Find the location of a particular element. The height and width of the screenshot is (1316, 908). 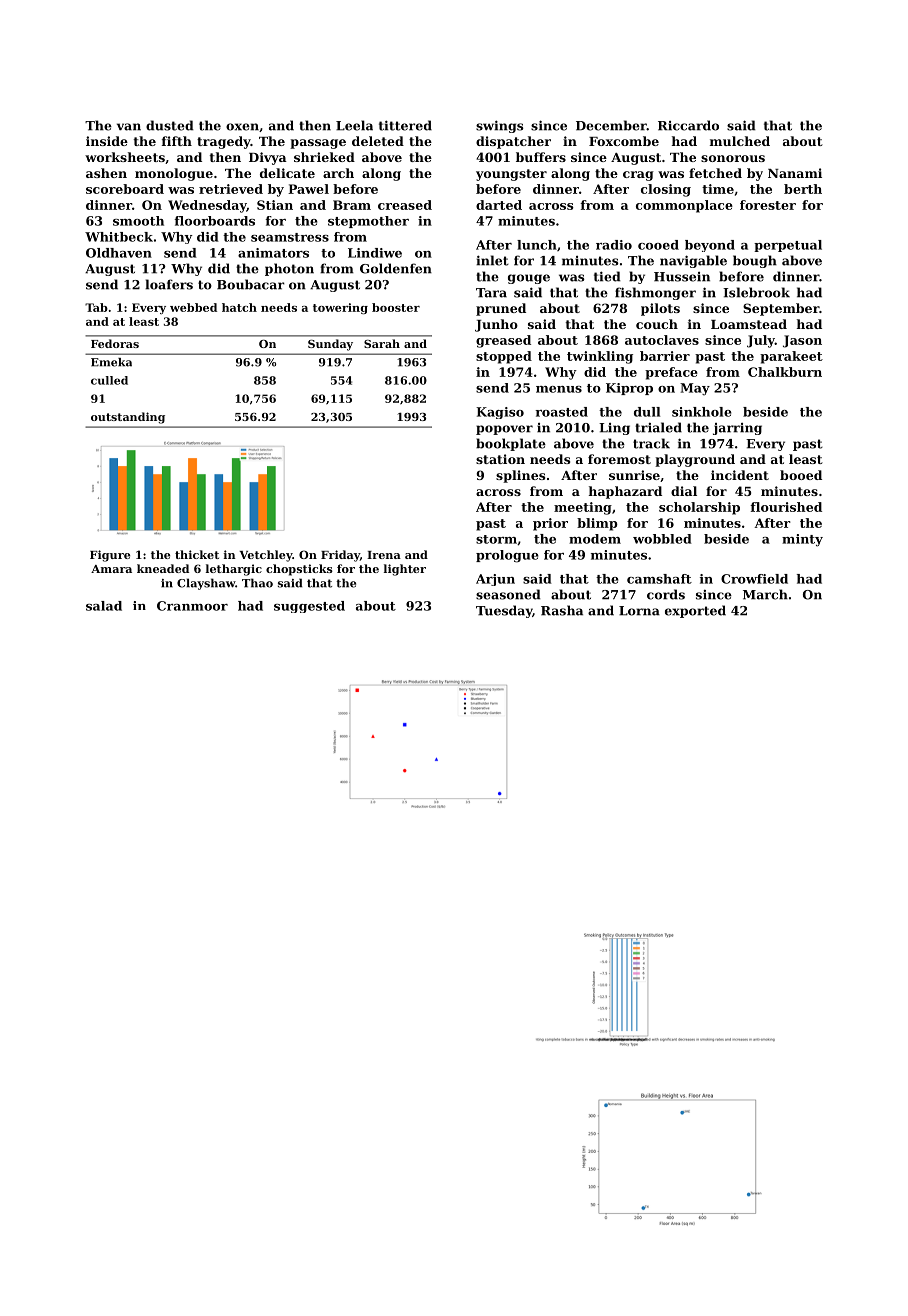

sinkhole is located at coordinates (702, 412).
